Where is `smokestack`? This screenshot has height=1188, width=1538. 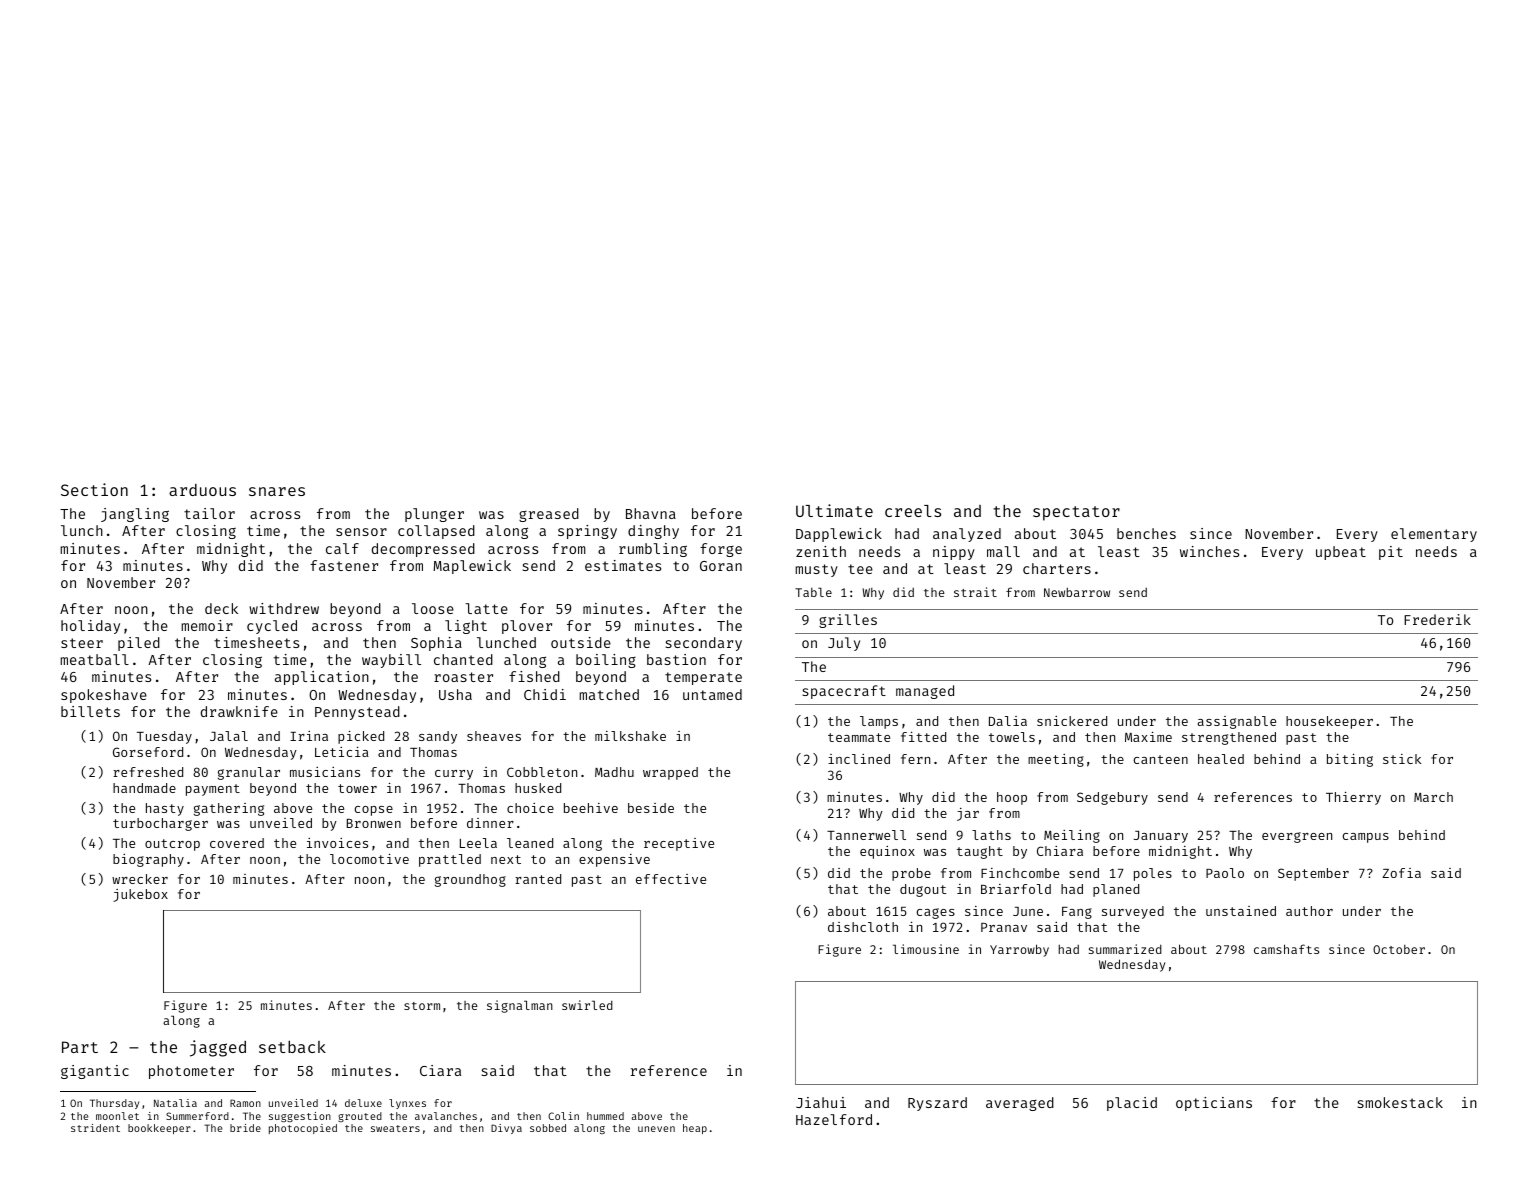
smokestack is located at coordinates (1400, 1102).
